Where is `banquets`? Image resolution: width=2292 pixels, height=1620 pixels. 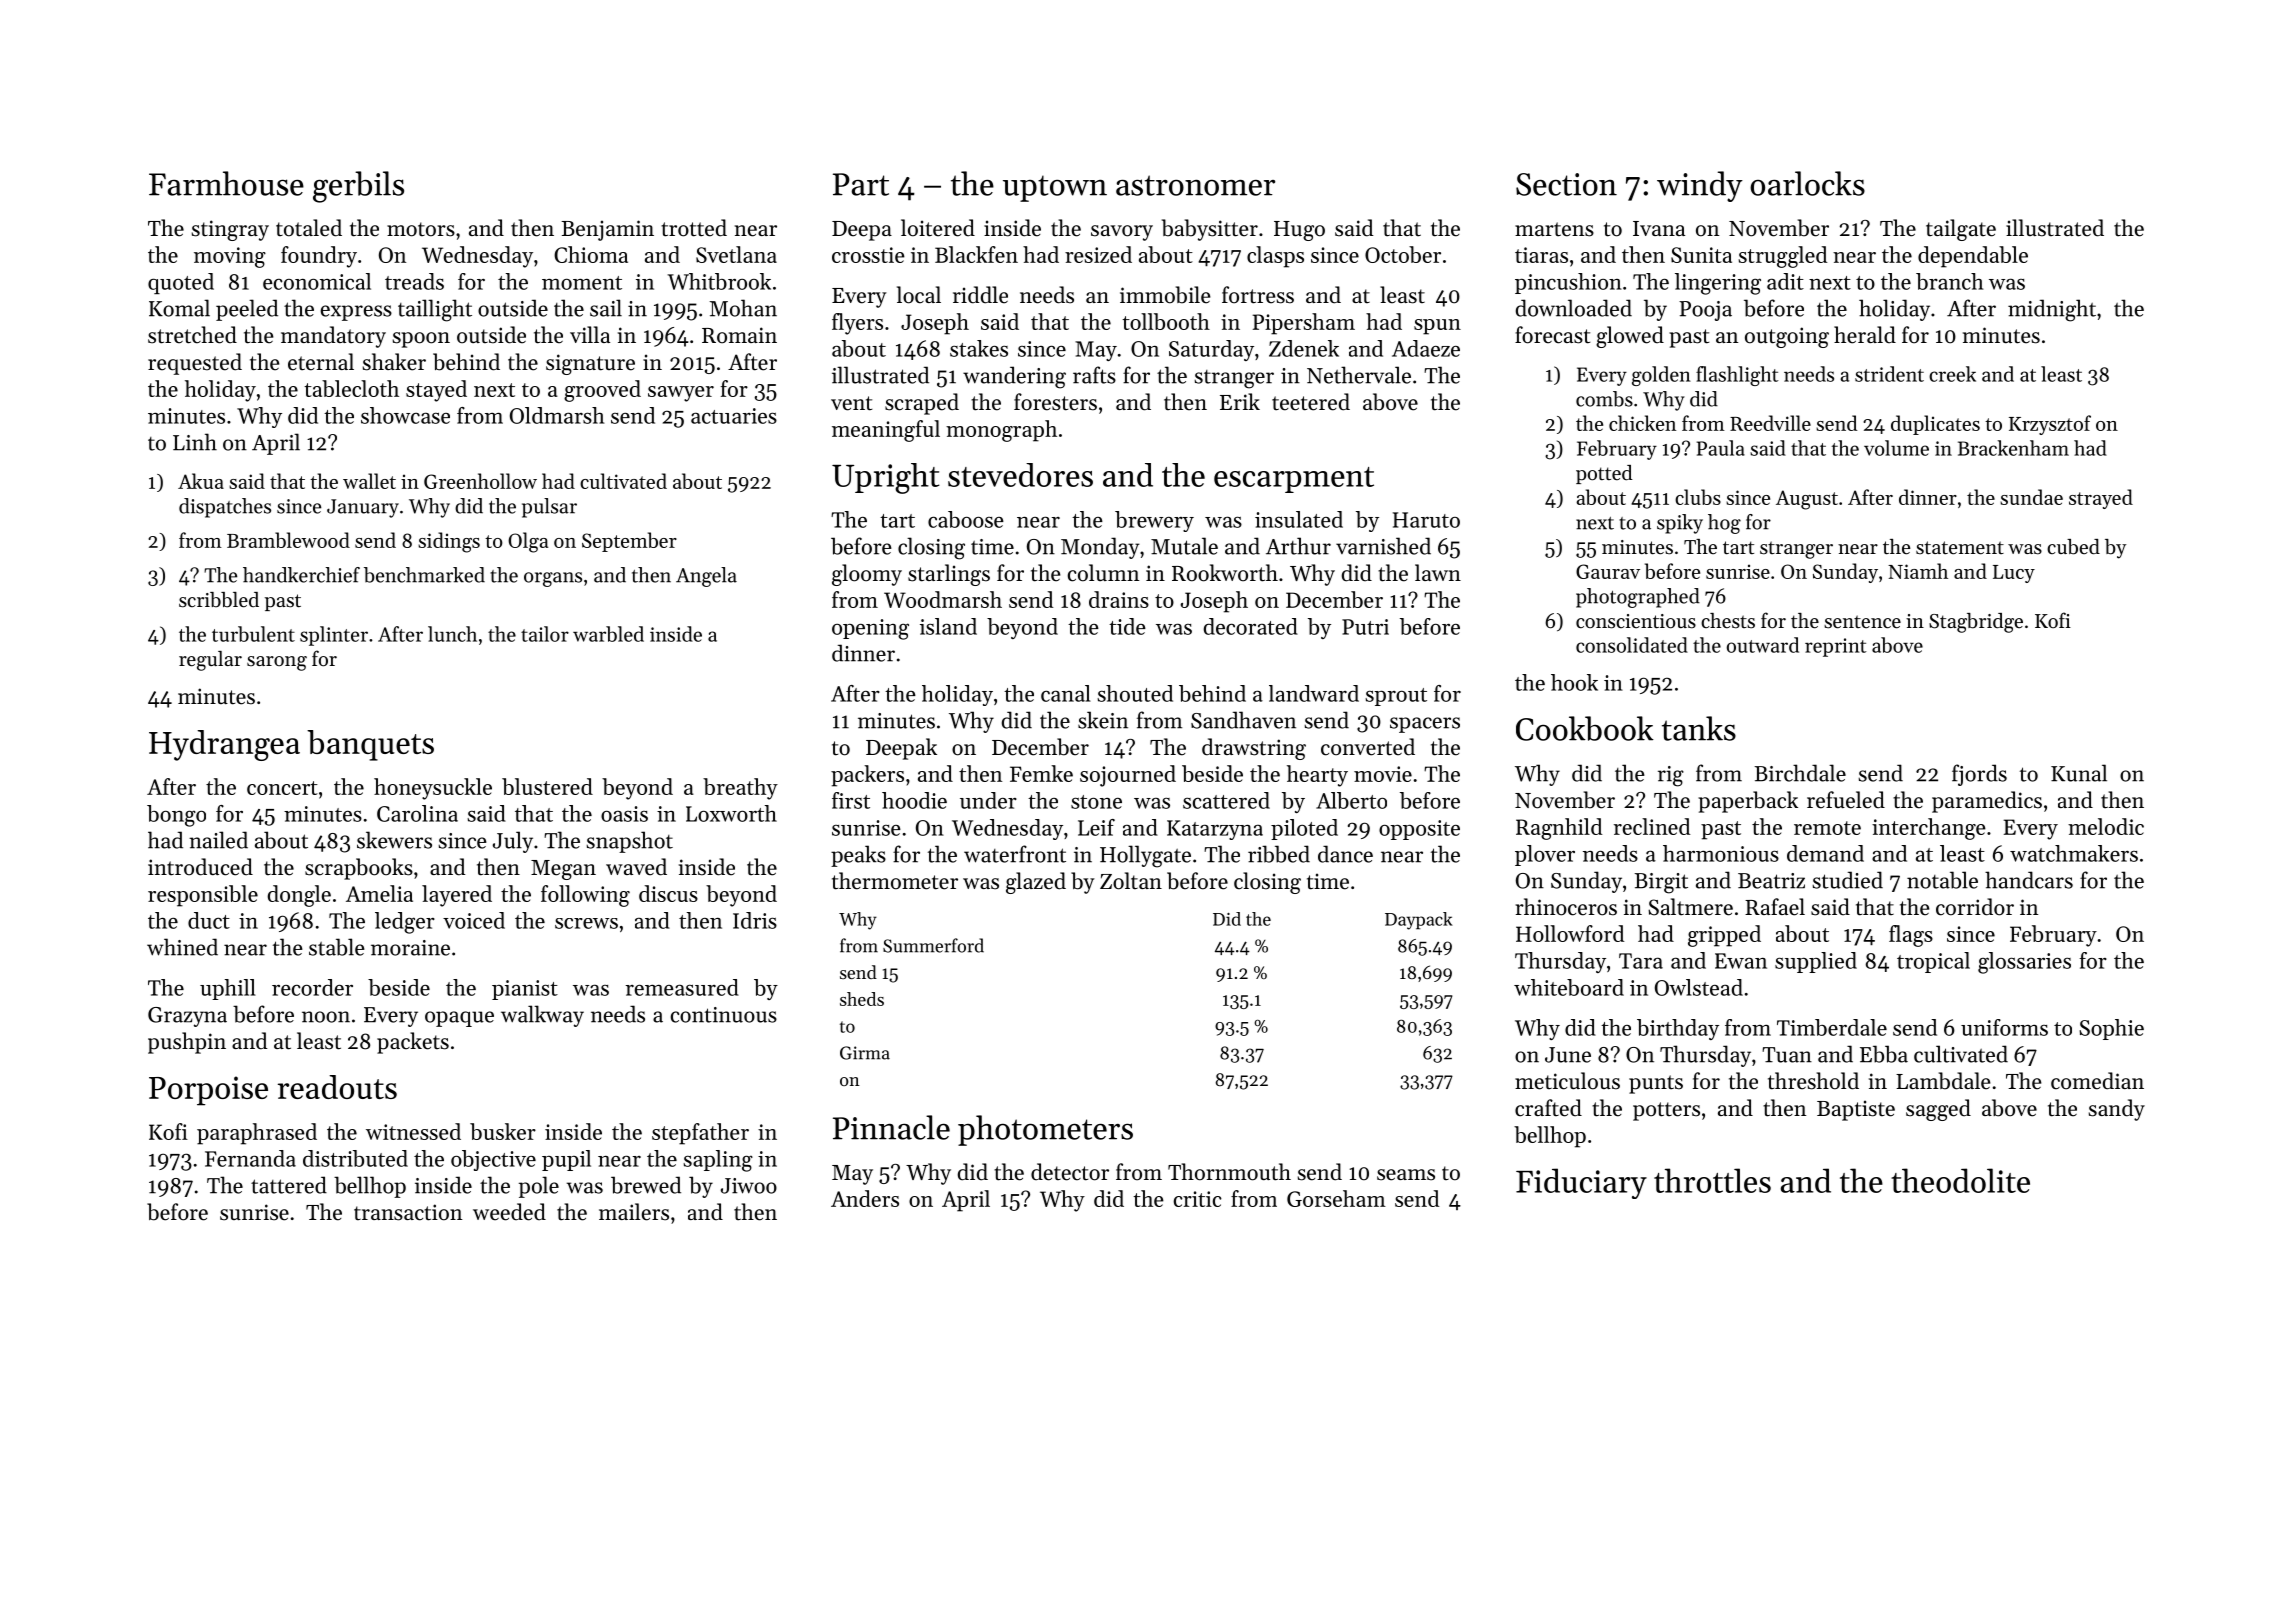 banquets is located at coordinates (370, 745).
